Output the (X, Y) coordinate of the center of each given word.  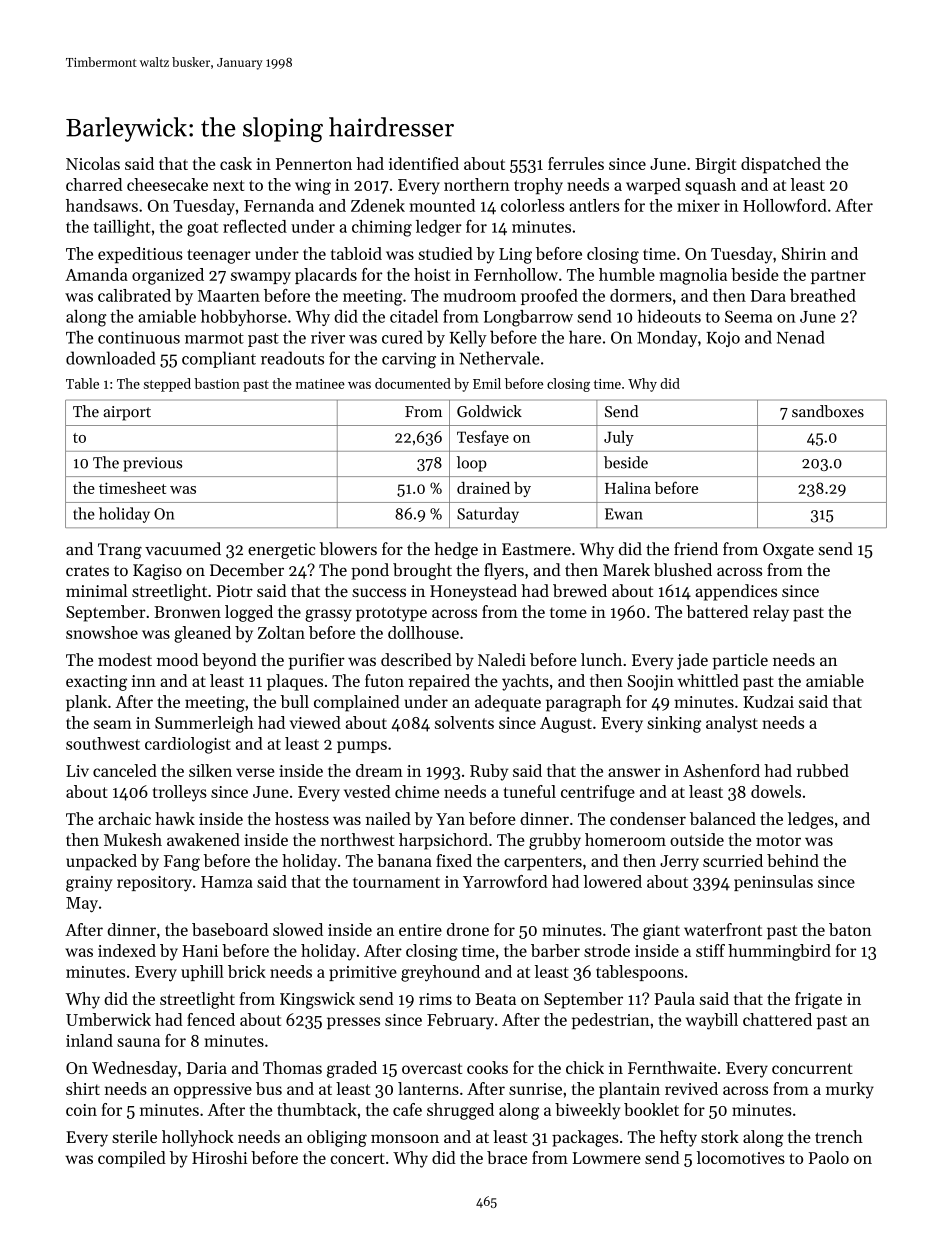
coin (81, 1110)
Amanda (96, 274)
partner (838, 277)
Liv (77, 771)
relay (771, 613)
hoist (432, 274)
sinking (674, 724)
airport (127, 413)
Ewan (624, 514)
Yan (450, 819)
